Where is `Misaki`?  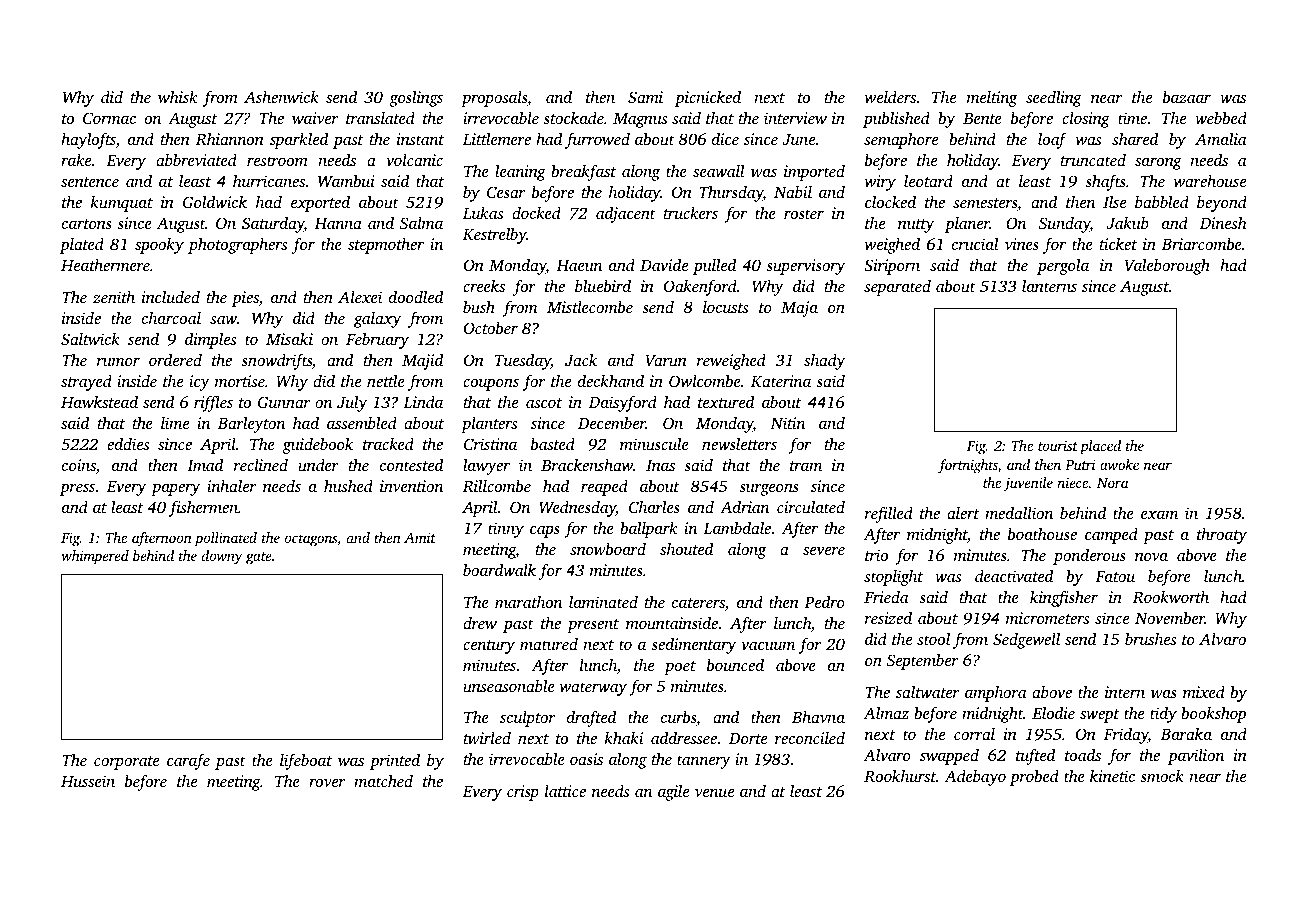
Misaki is located at coordinates (289, 338).
